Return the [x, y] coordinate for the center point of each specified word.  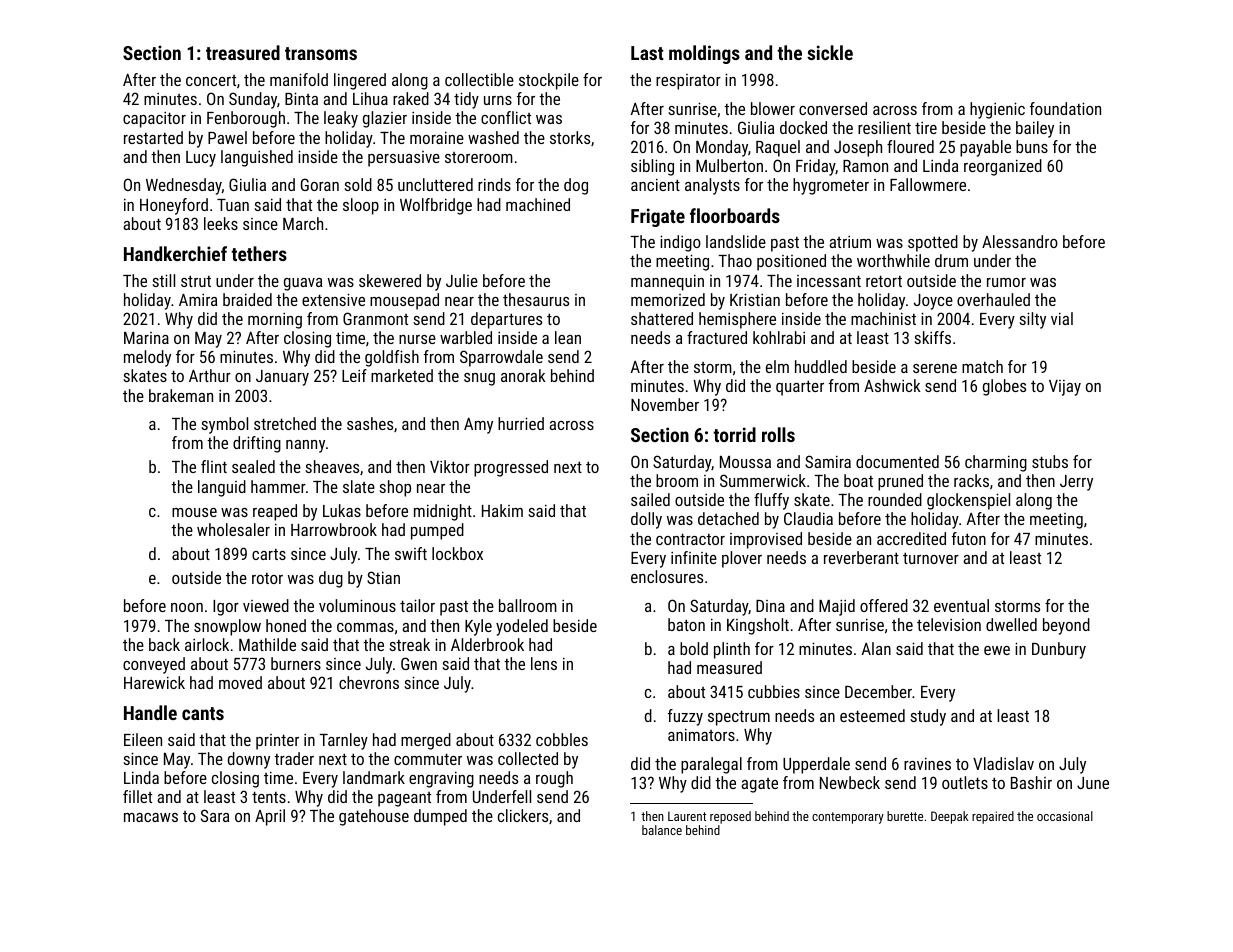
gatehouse [374, 817]
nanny [305, 446]
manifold [299, 79]
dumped [440, 817]
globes [1004, 387]
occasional [1065, 816]
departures [506, 320]
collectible [479, 79]
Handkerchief [175, 253]
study [928, 717]
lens [544, 663]
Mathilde [267, 644]
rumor [1006, 282]
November [665, 404]
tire [926, 128]
